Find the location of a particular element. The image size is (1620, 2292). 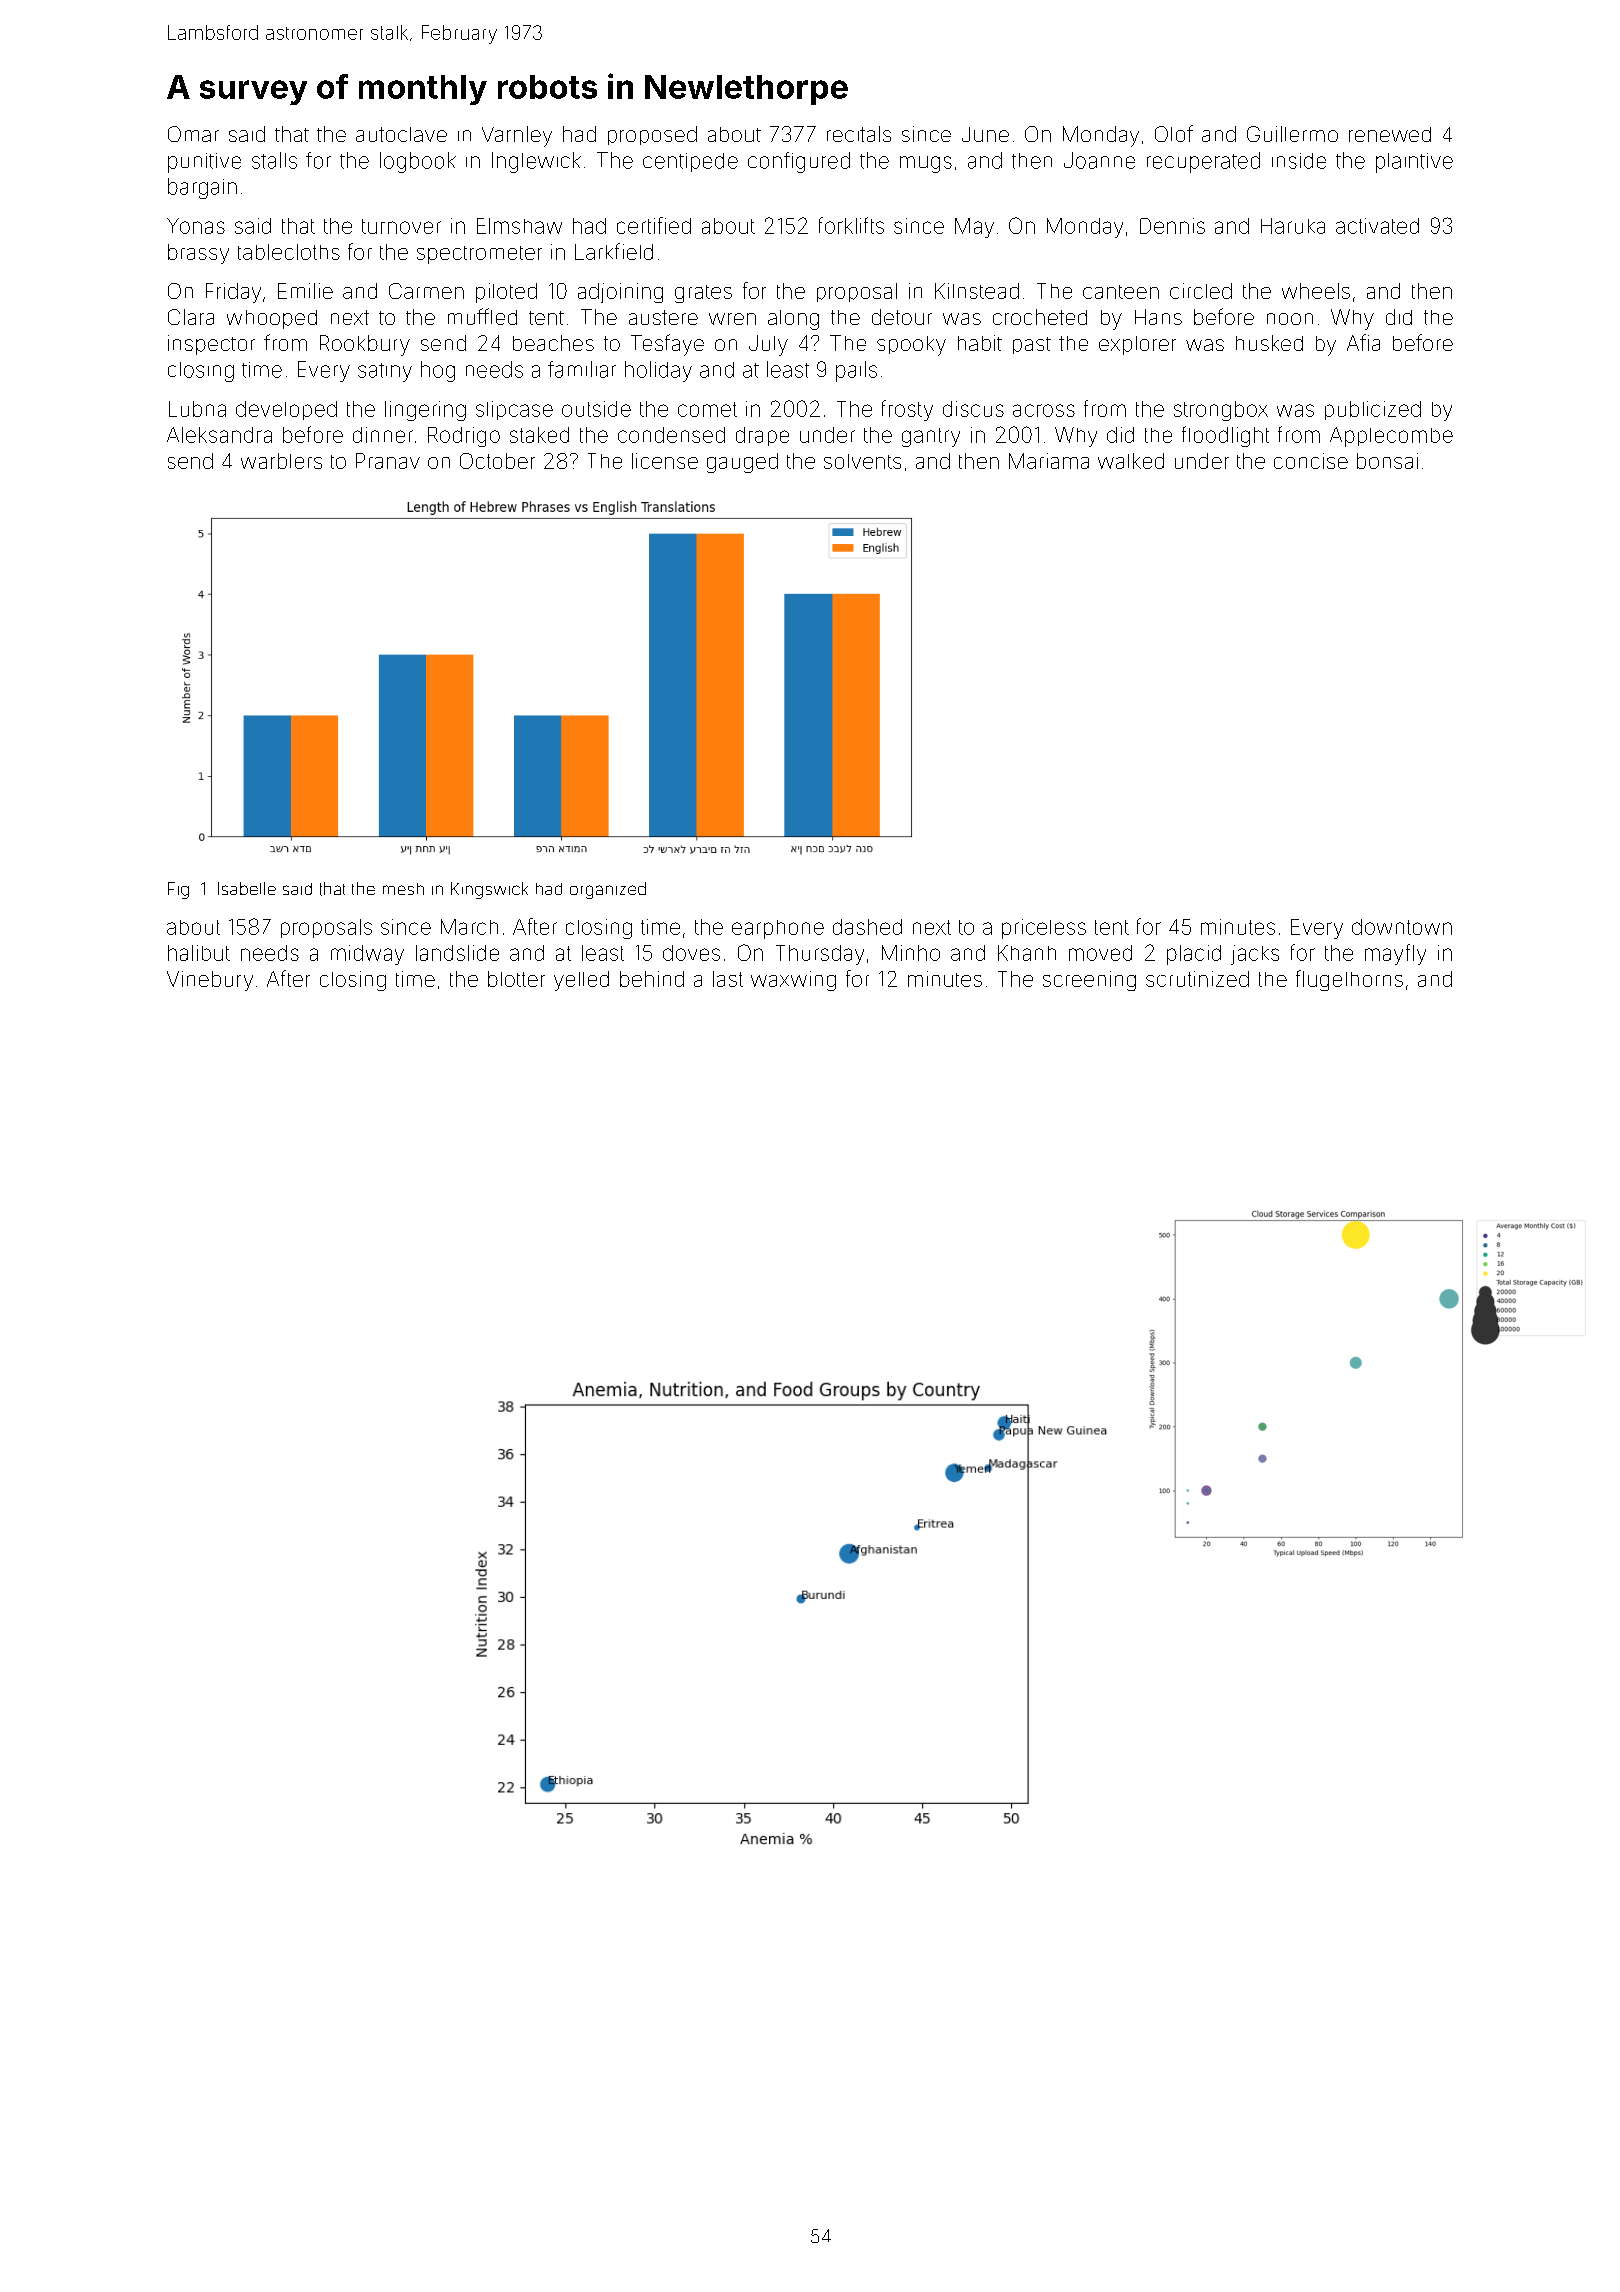

mesh is located at coordinates (403, 889).
